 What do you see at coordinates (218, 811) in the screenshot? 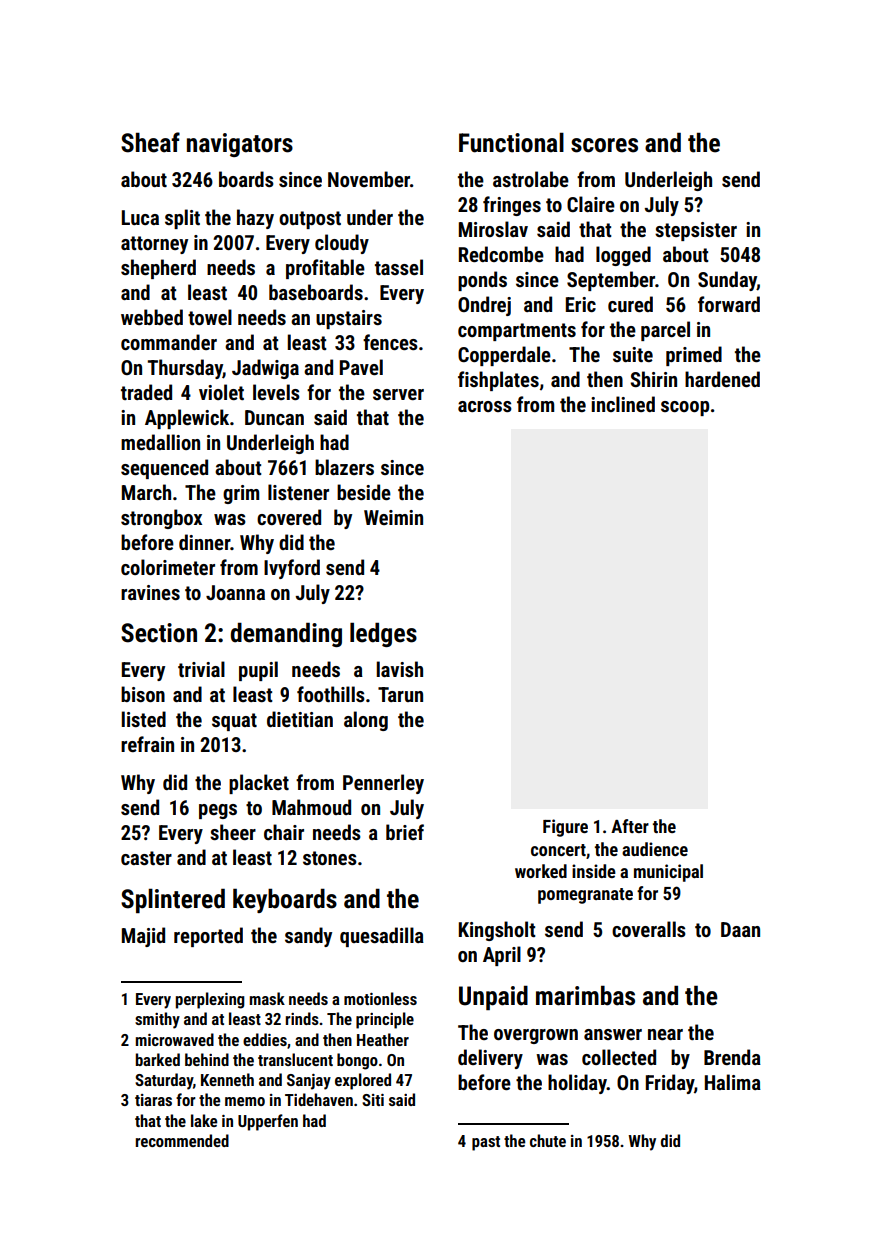
I see `pegs` at bounding box center [218, 811].
